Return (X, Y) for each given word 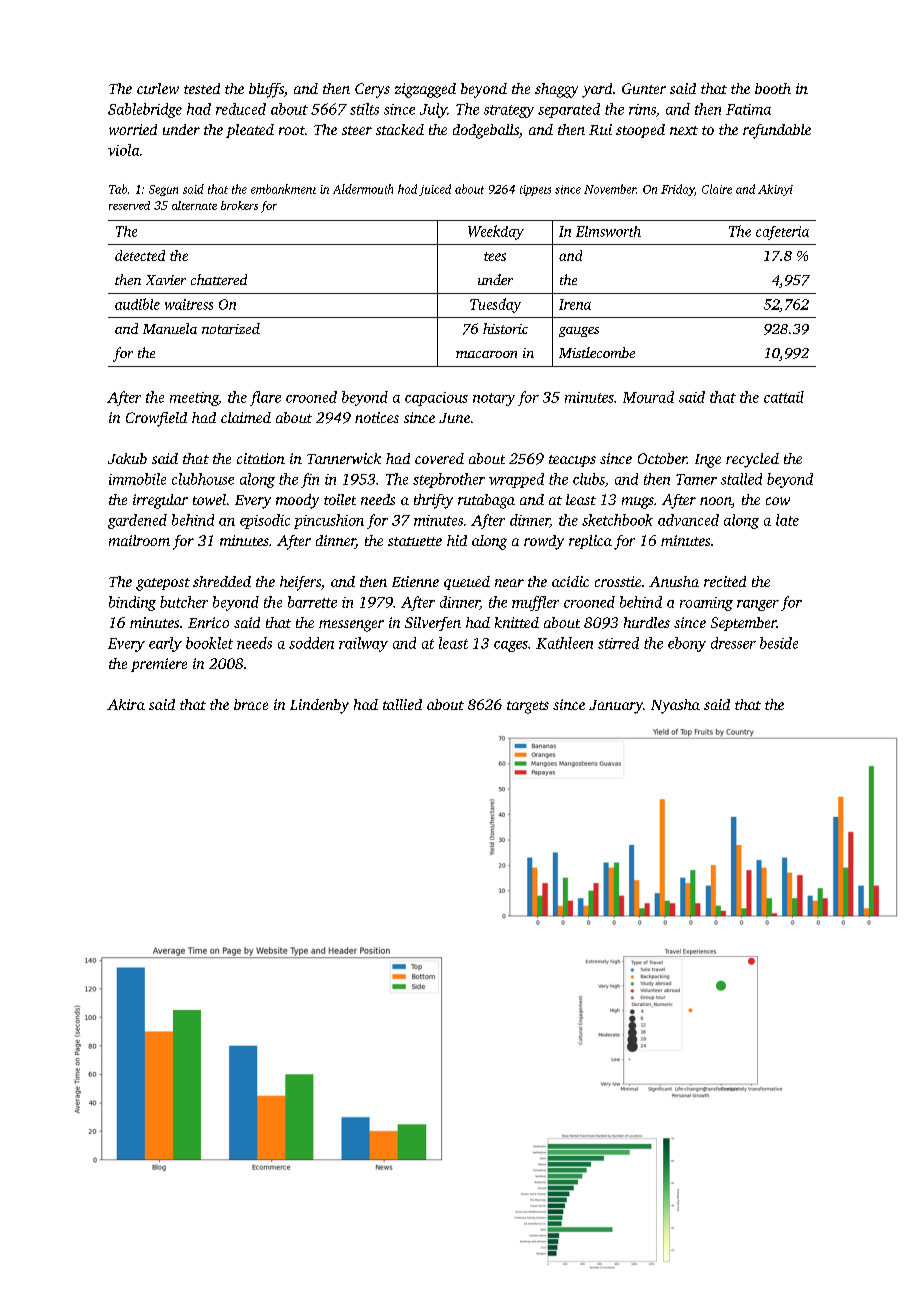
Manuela (170, 328)
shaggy (556, 90)
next (684, 130)
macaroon (486, 354)
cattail (784, 397)
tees (495, 256)
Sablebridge (145, 110)
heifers (300, 583)
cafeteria (782, 233)
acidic (570, 581)
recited (725, 581)
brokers (239, 205)
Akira (126, 704)
